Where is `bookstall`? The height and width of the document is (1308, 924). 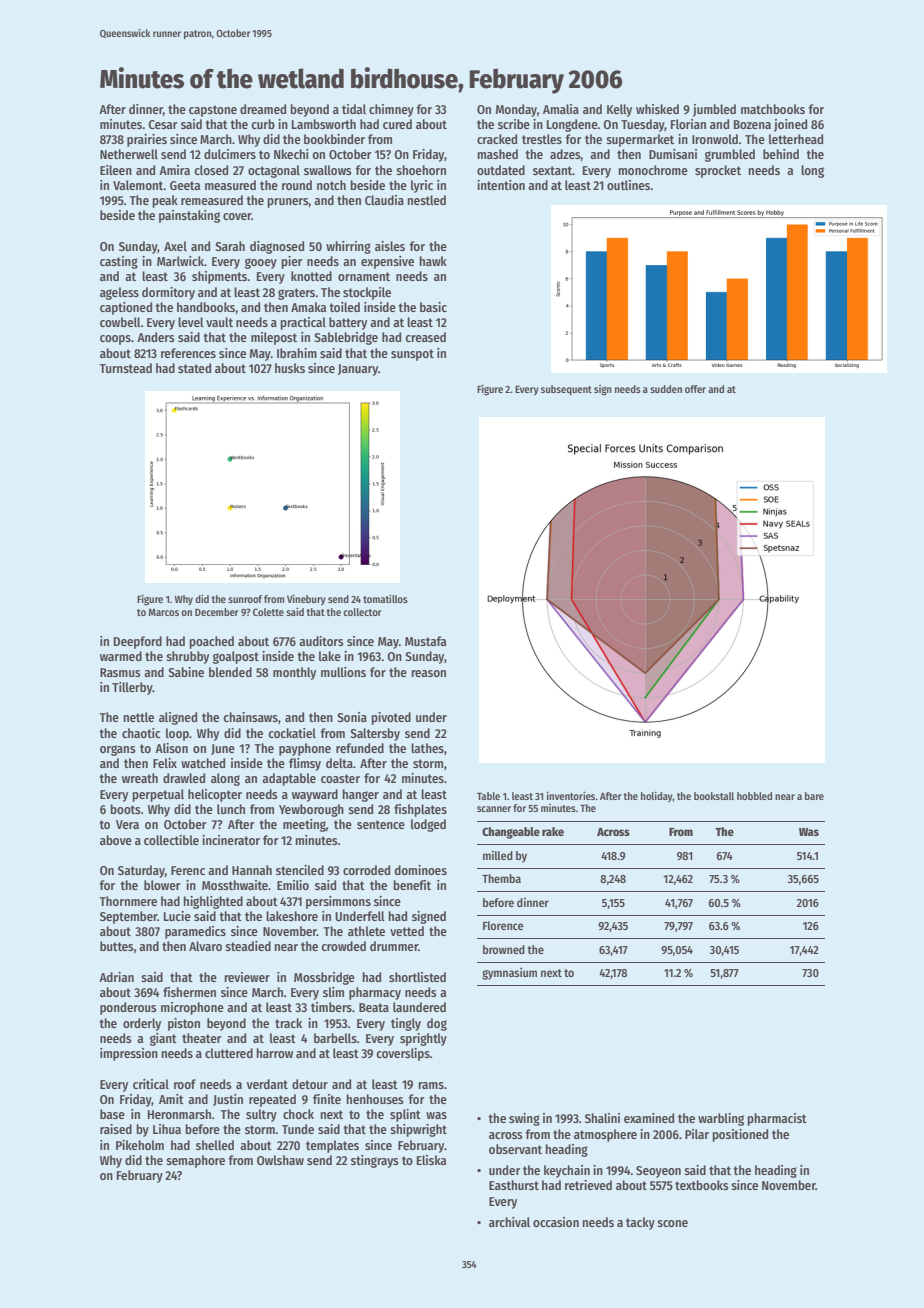
bookstall is located at coordinates (714, 796).
